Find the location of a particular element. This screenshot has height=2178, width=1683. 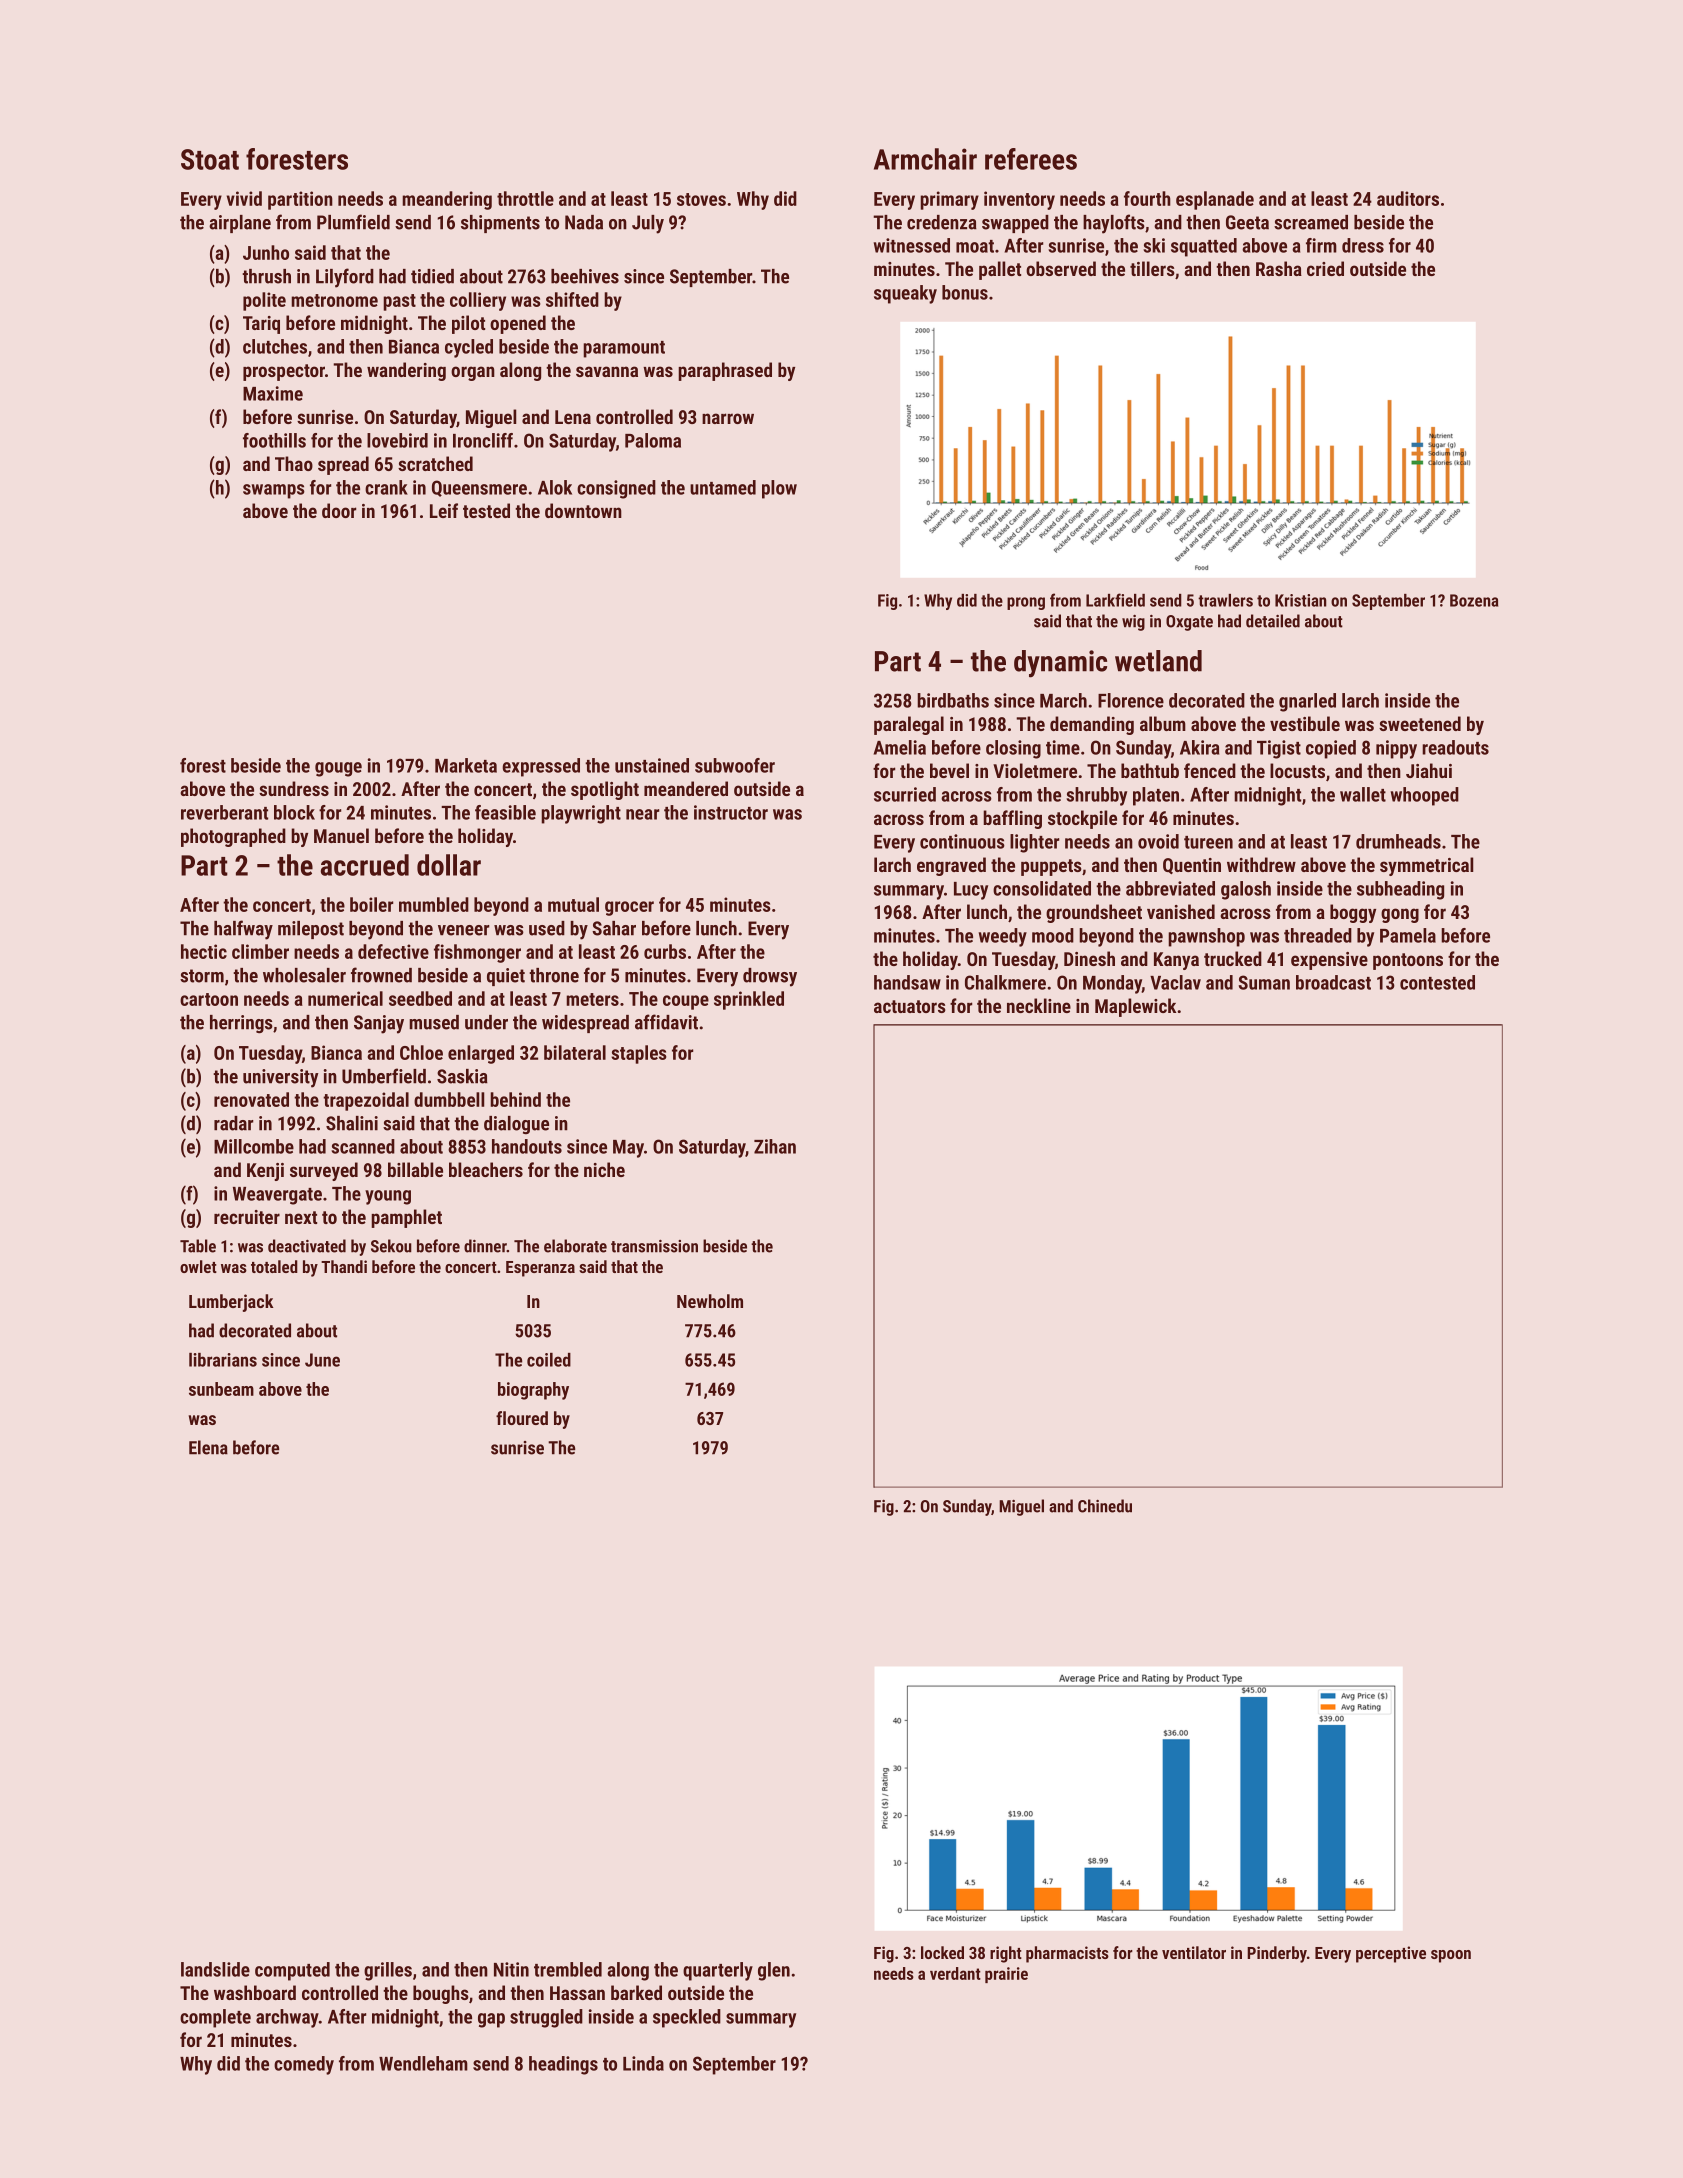

spoon is located at coordinates (1451, 1956).
